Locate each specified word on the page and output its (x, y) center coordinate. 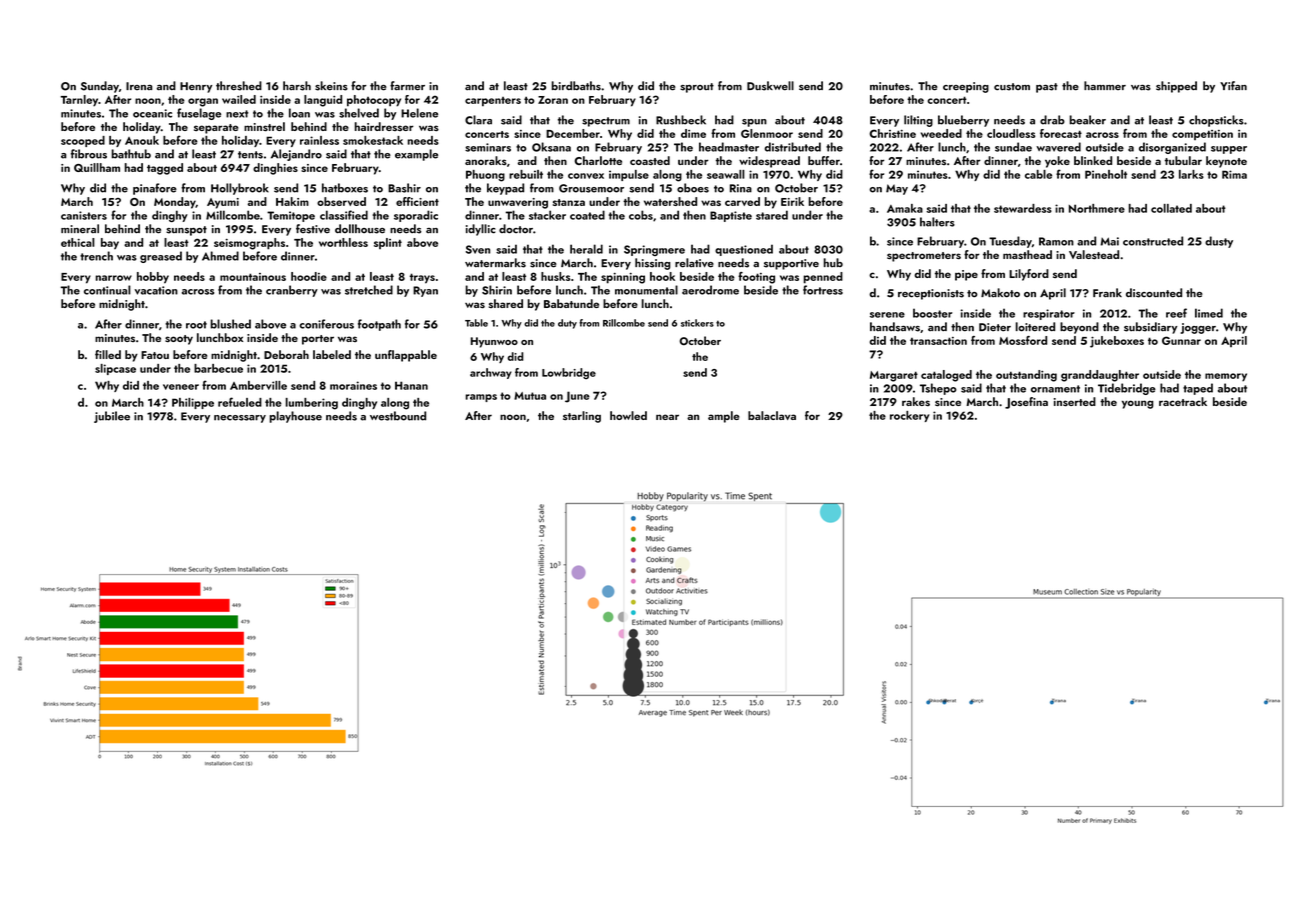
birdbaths (576, 86)
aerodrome (710, 290)
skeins (331, 86)
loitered (1035, 327)
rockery (910, 416)
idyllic (481, 230)
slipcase (115, 369)
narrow (113, 278)
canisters (84, 215)
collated (1171, 208)
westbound (398, 416)
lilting (918, 121)
